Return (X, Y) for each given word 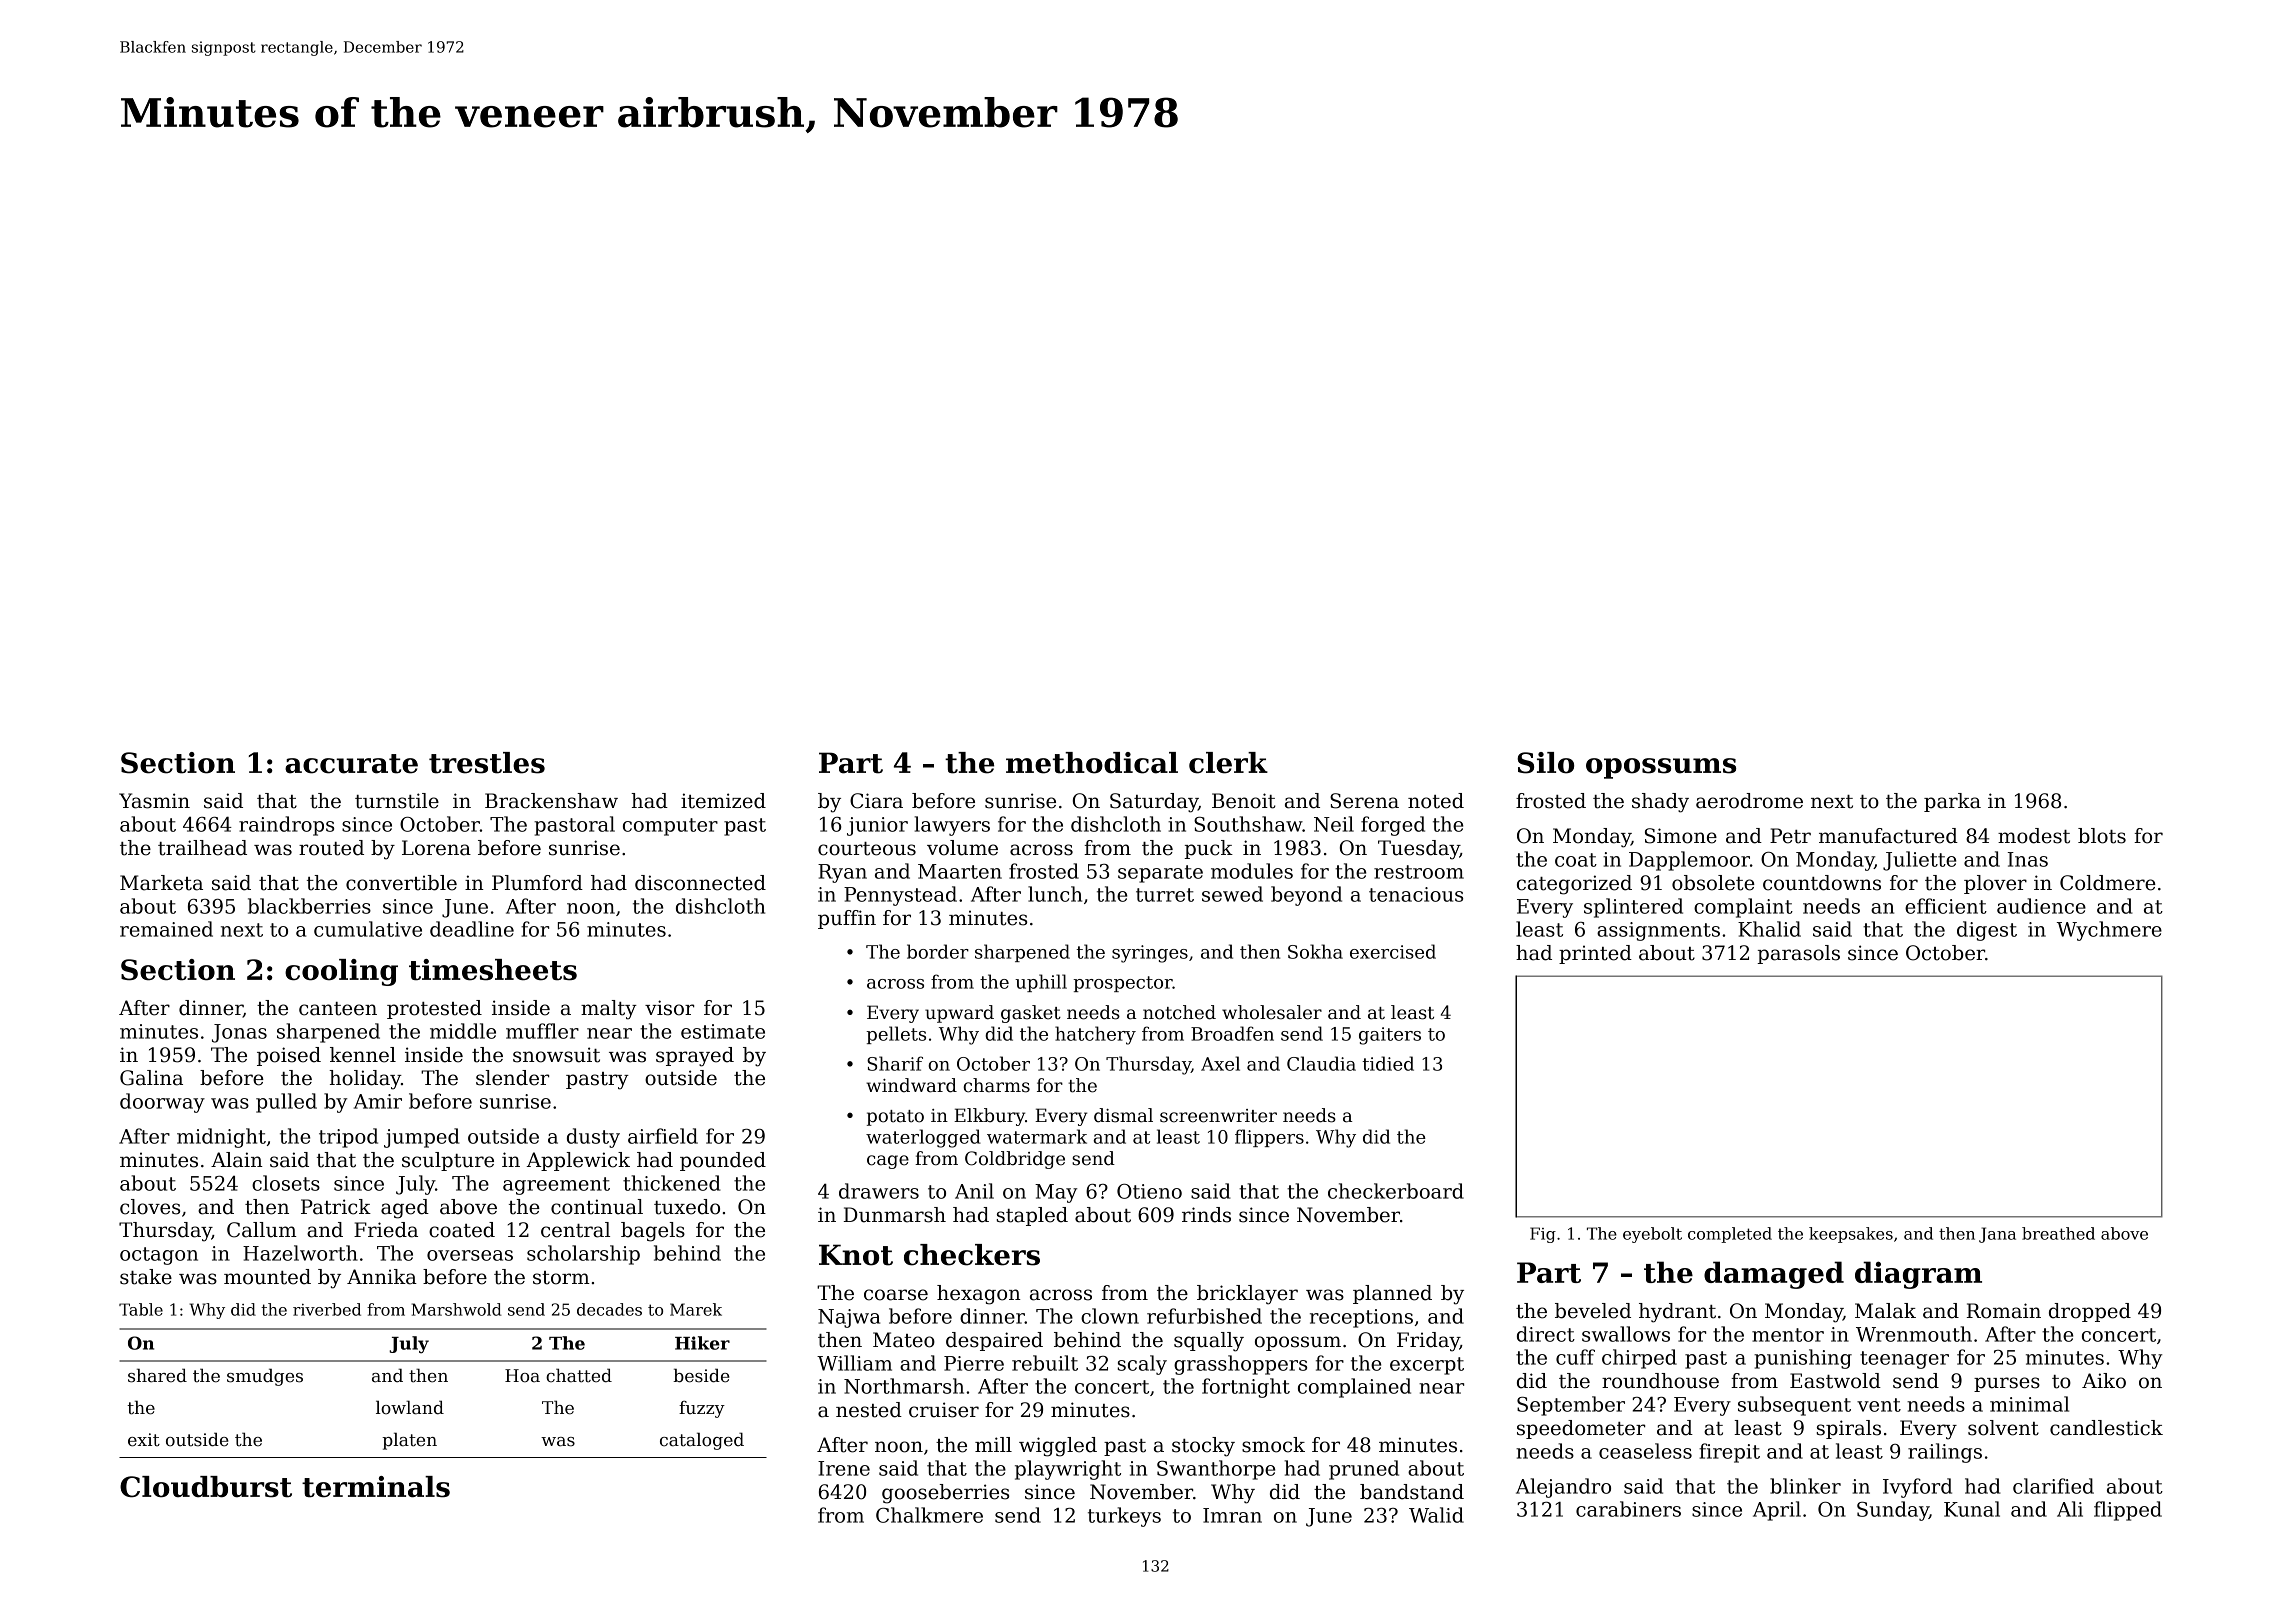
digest (1987, 931)
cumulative (368, 929)
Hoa (522, 1376)
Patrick (336, 1207)
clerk (1228, 763)
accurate (351, 764)
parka (1952, 802)
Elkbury (989, 1117)
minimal (2029, 1404)
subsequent (1794, 1406)
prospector (1123, 984)
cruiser (944, 1410)
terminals (376, 1487)
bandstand (1412, 1492)
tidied (1388, 1063)
